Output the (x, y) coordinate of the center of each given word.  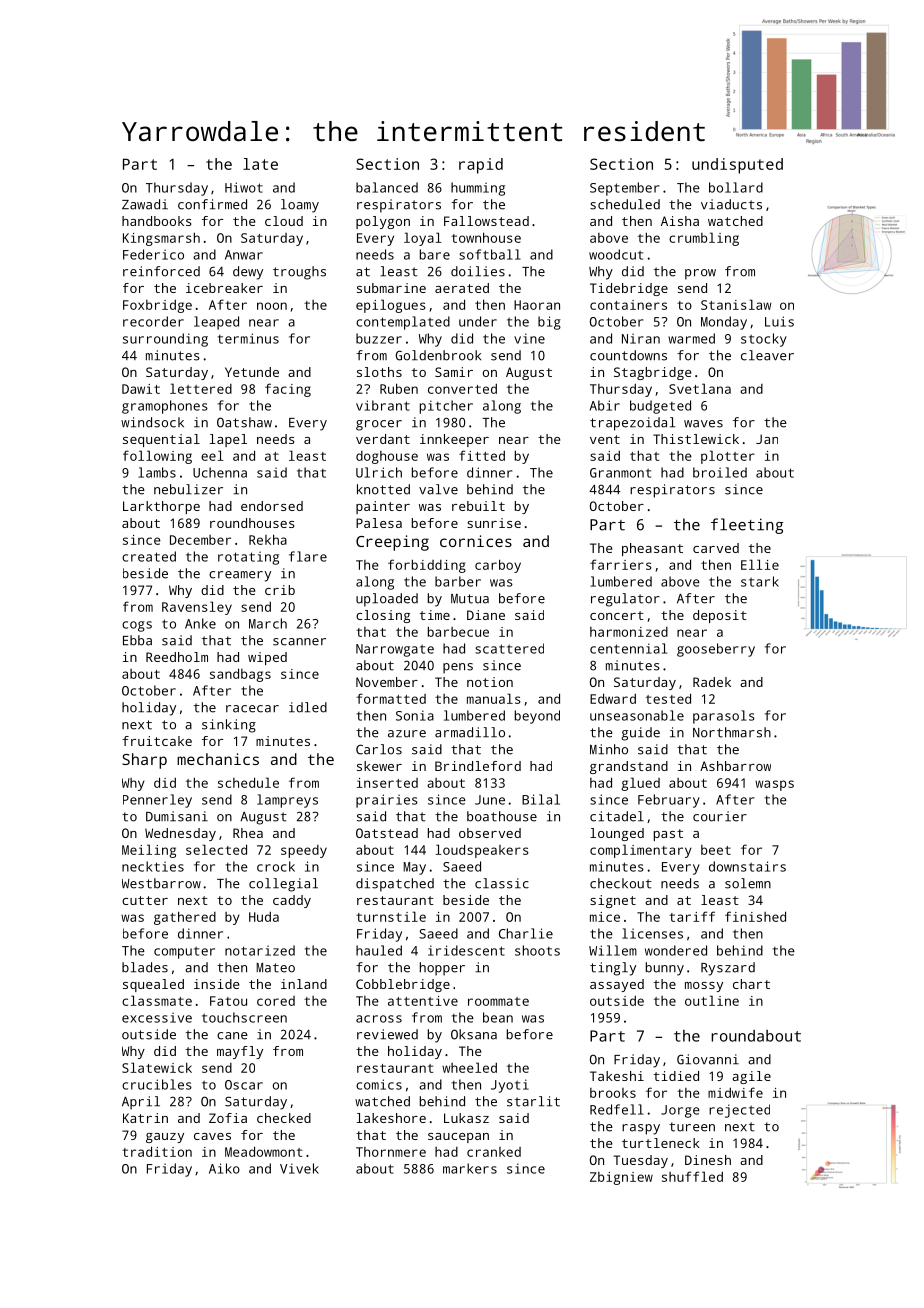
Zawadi (145, 204)
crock (276, 866)
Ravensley (197, 608)
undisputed (737, 166)
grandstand (629, 767)
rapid (481, 166)
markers (470, 1168)
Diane (486, 615)
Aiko (224, 1168)
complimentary (641, 851)
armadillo (470, 732)
